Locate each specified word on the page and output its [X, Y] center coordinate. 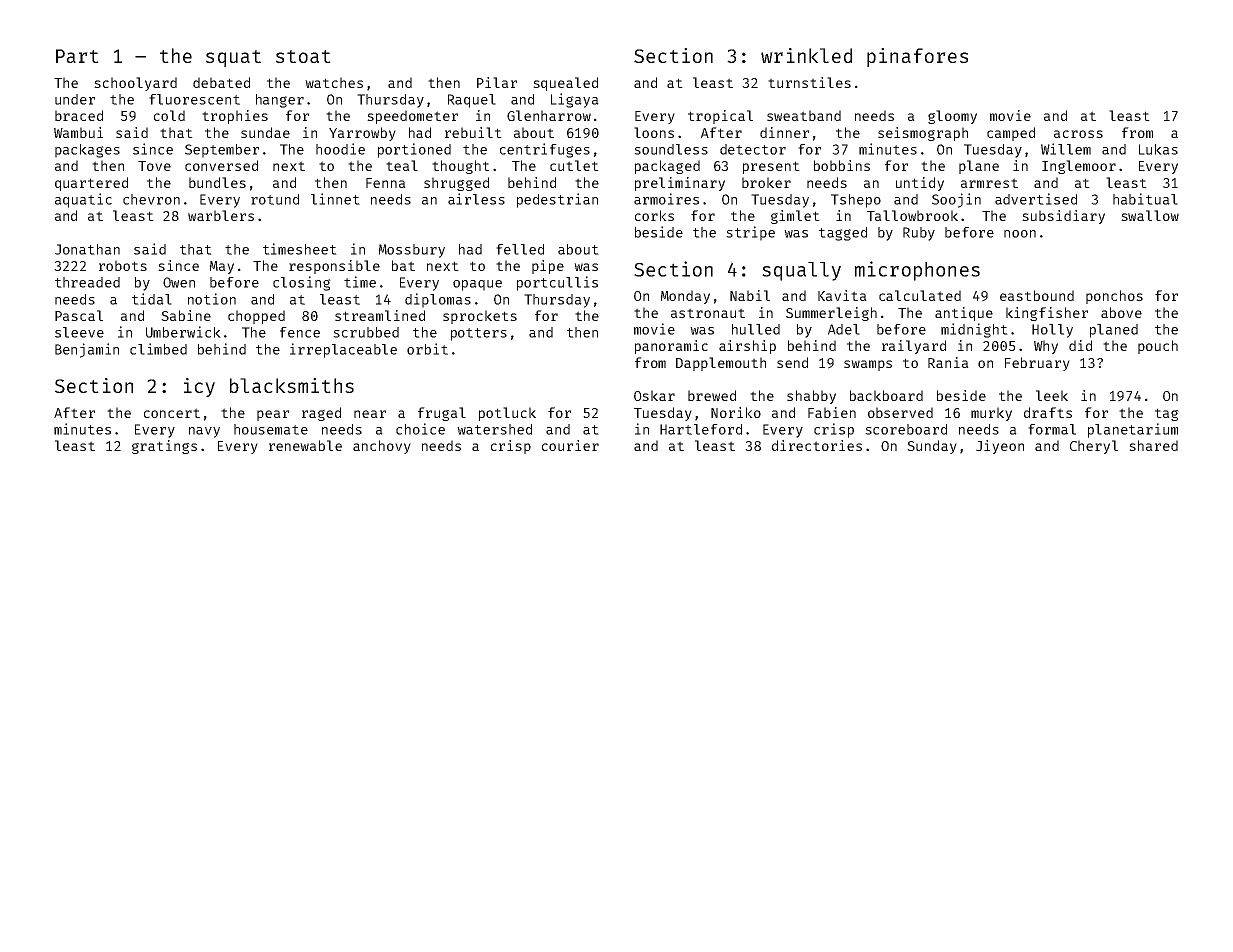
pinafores [917, 57]
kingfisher [1047, 314]
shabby [811, 397]
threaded [87, 282]
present [771, 167]
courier [570, 445]
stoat [303, 56]
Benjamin [87, 350]
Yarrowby [362, 134]
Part [77, 56]
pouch [1158, 347]
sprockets [480, 317]
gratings [164, 447]
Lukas [1158, 149]
